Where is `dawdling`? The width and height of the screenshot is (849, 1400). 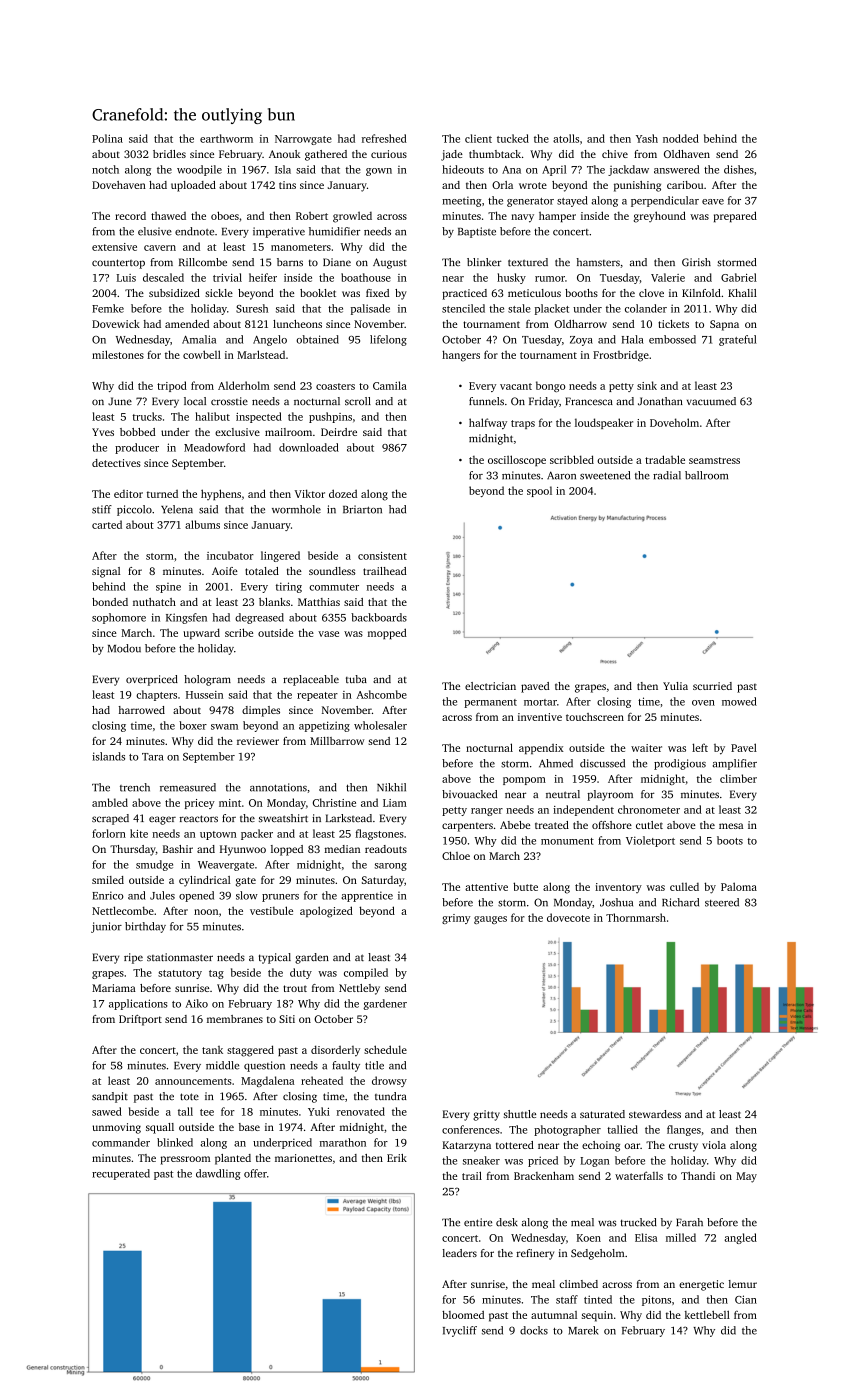 dawdling is located at coordinates (218, 1174).
